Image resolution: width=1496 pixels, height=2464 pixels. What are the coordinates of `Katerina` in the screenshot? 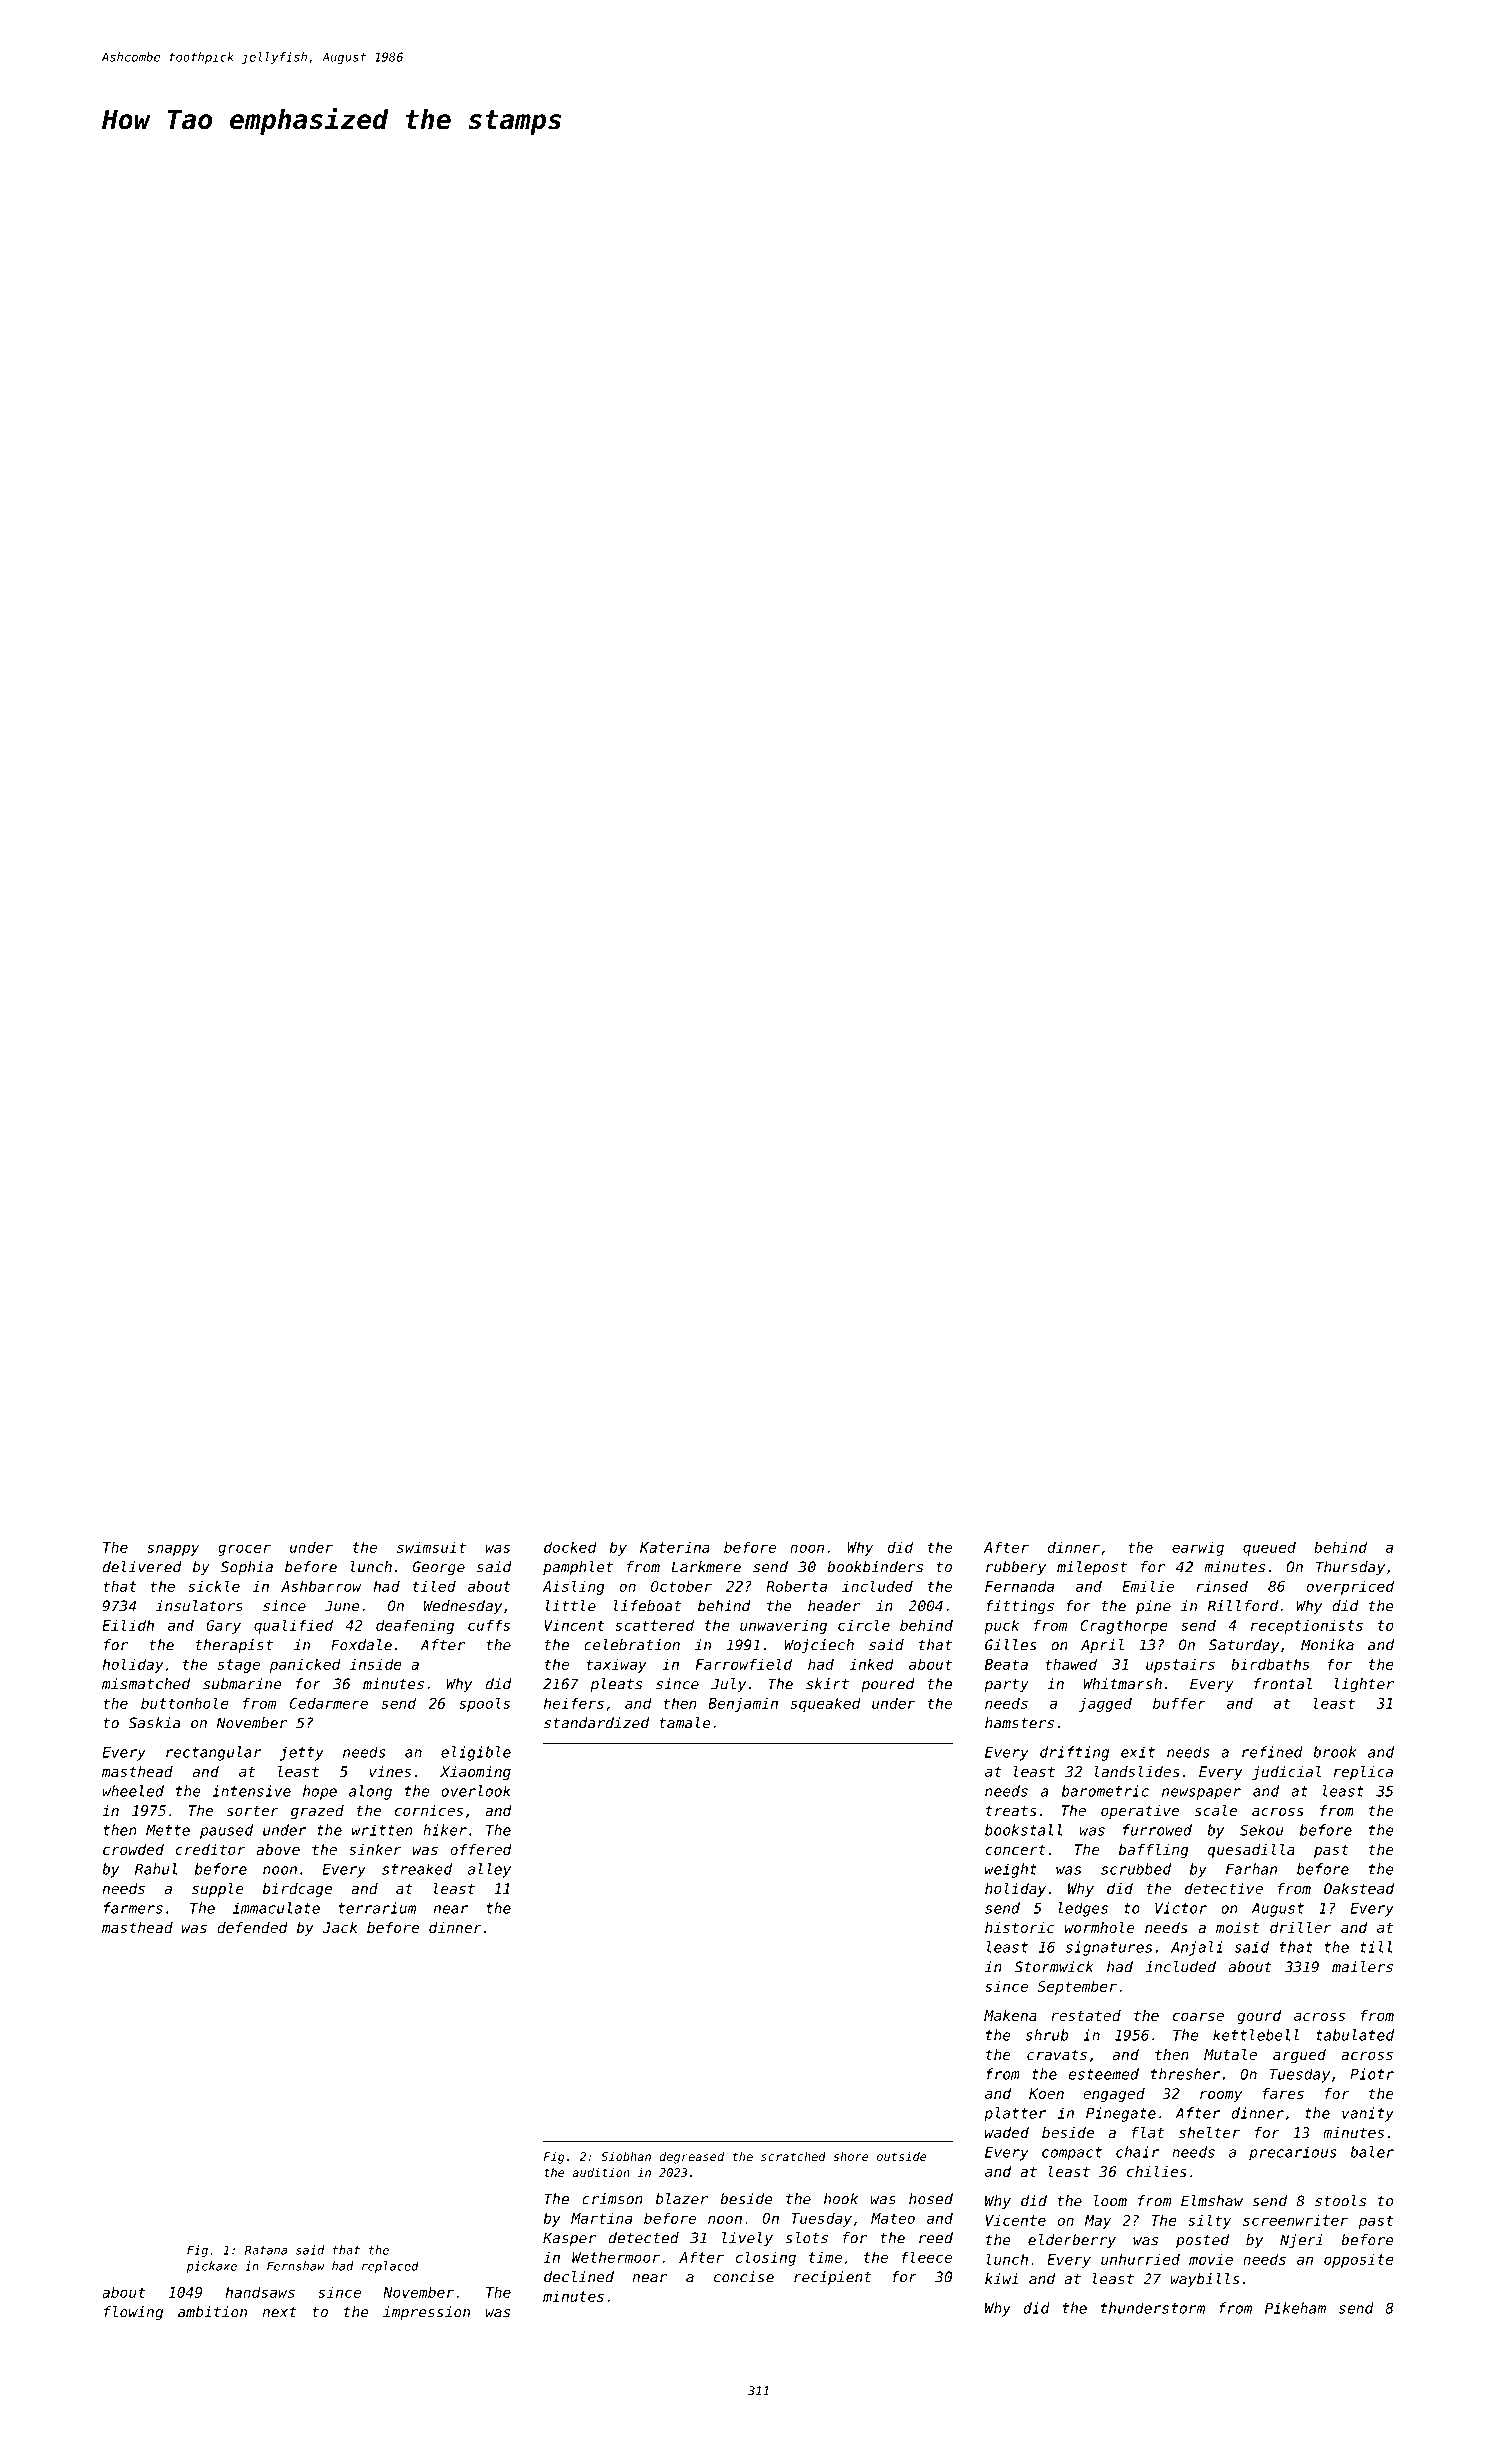 It's located at (675, 1547).
